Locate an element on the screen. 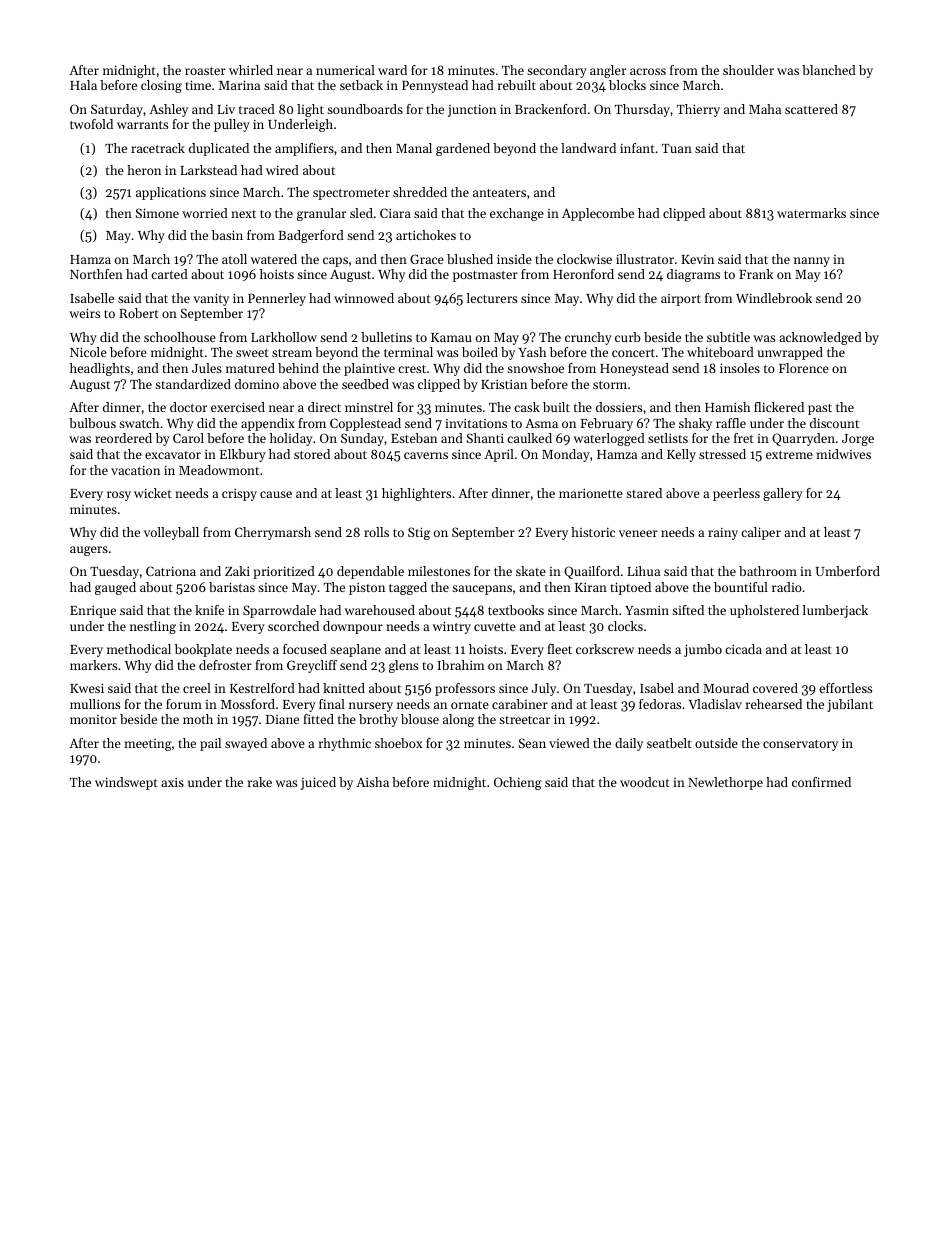 This screenshot has height=1233, width=952. Thursday is located at coordinates (642, 110).
